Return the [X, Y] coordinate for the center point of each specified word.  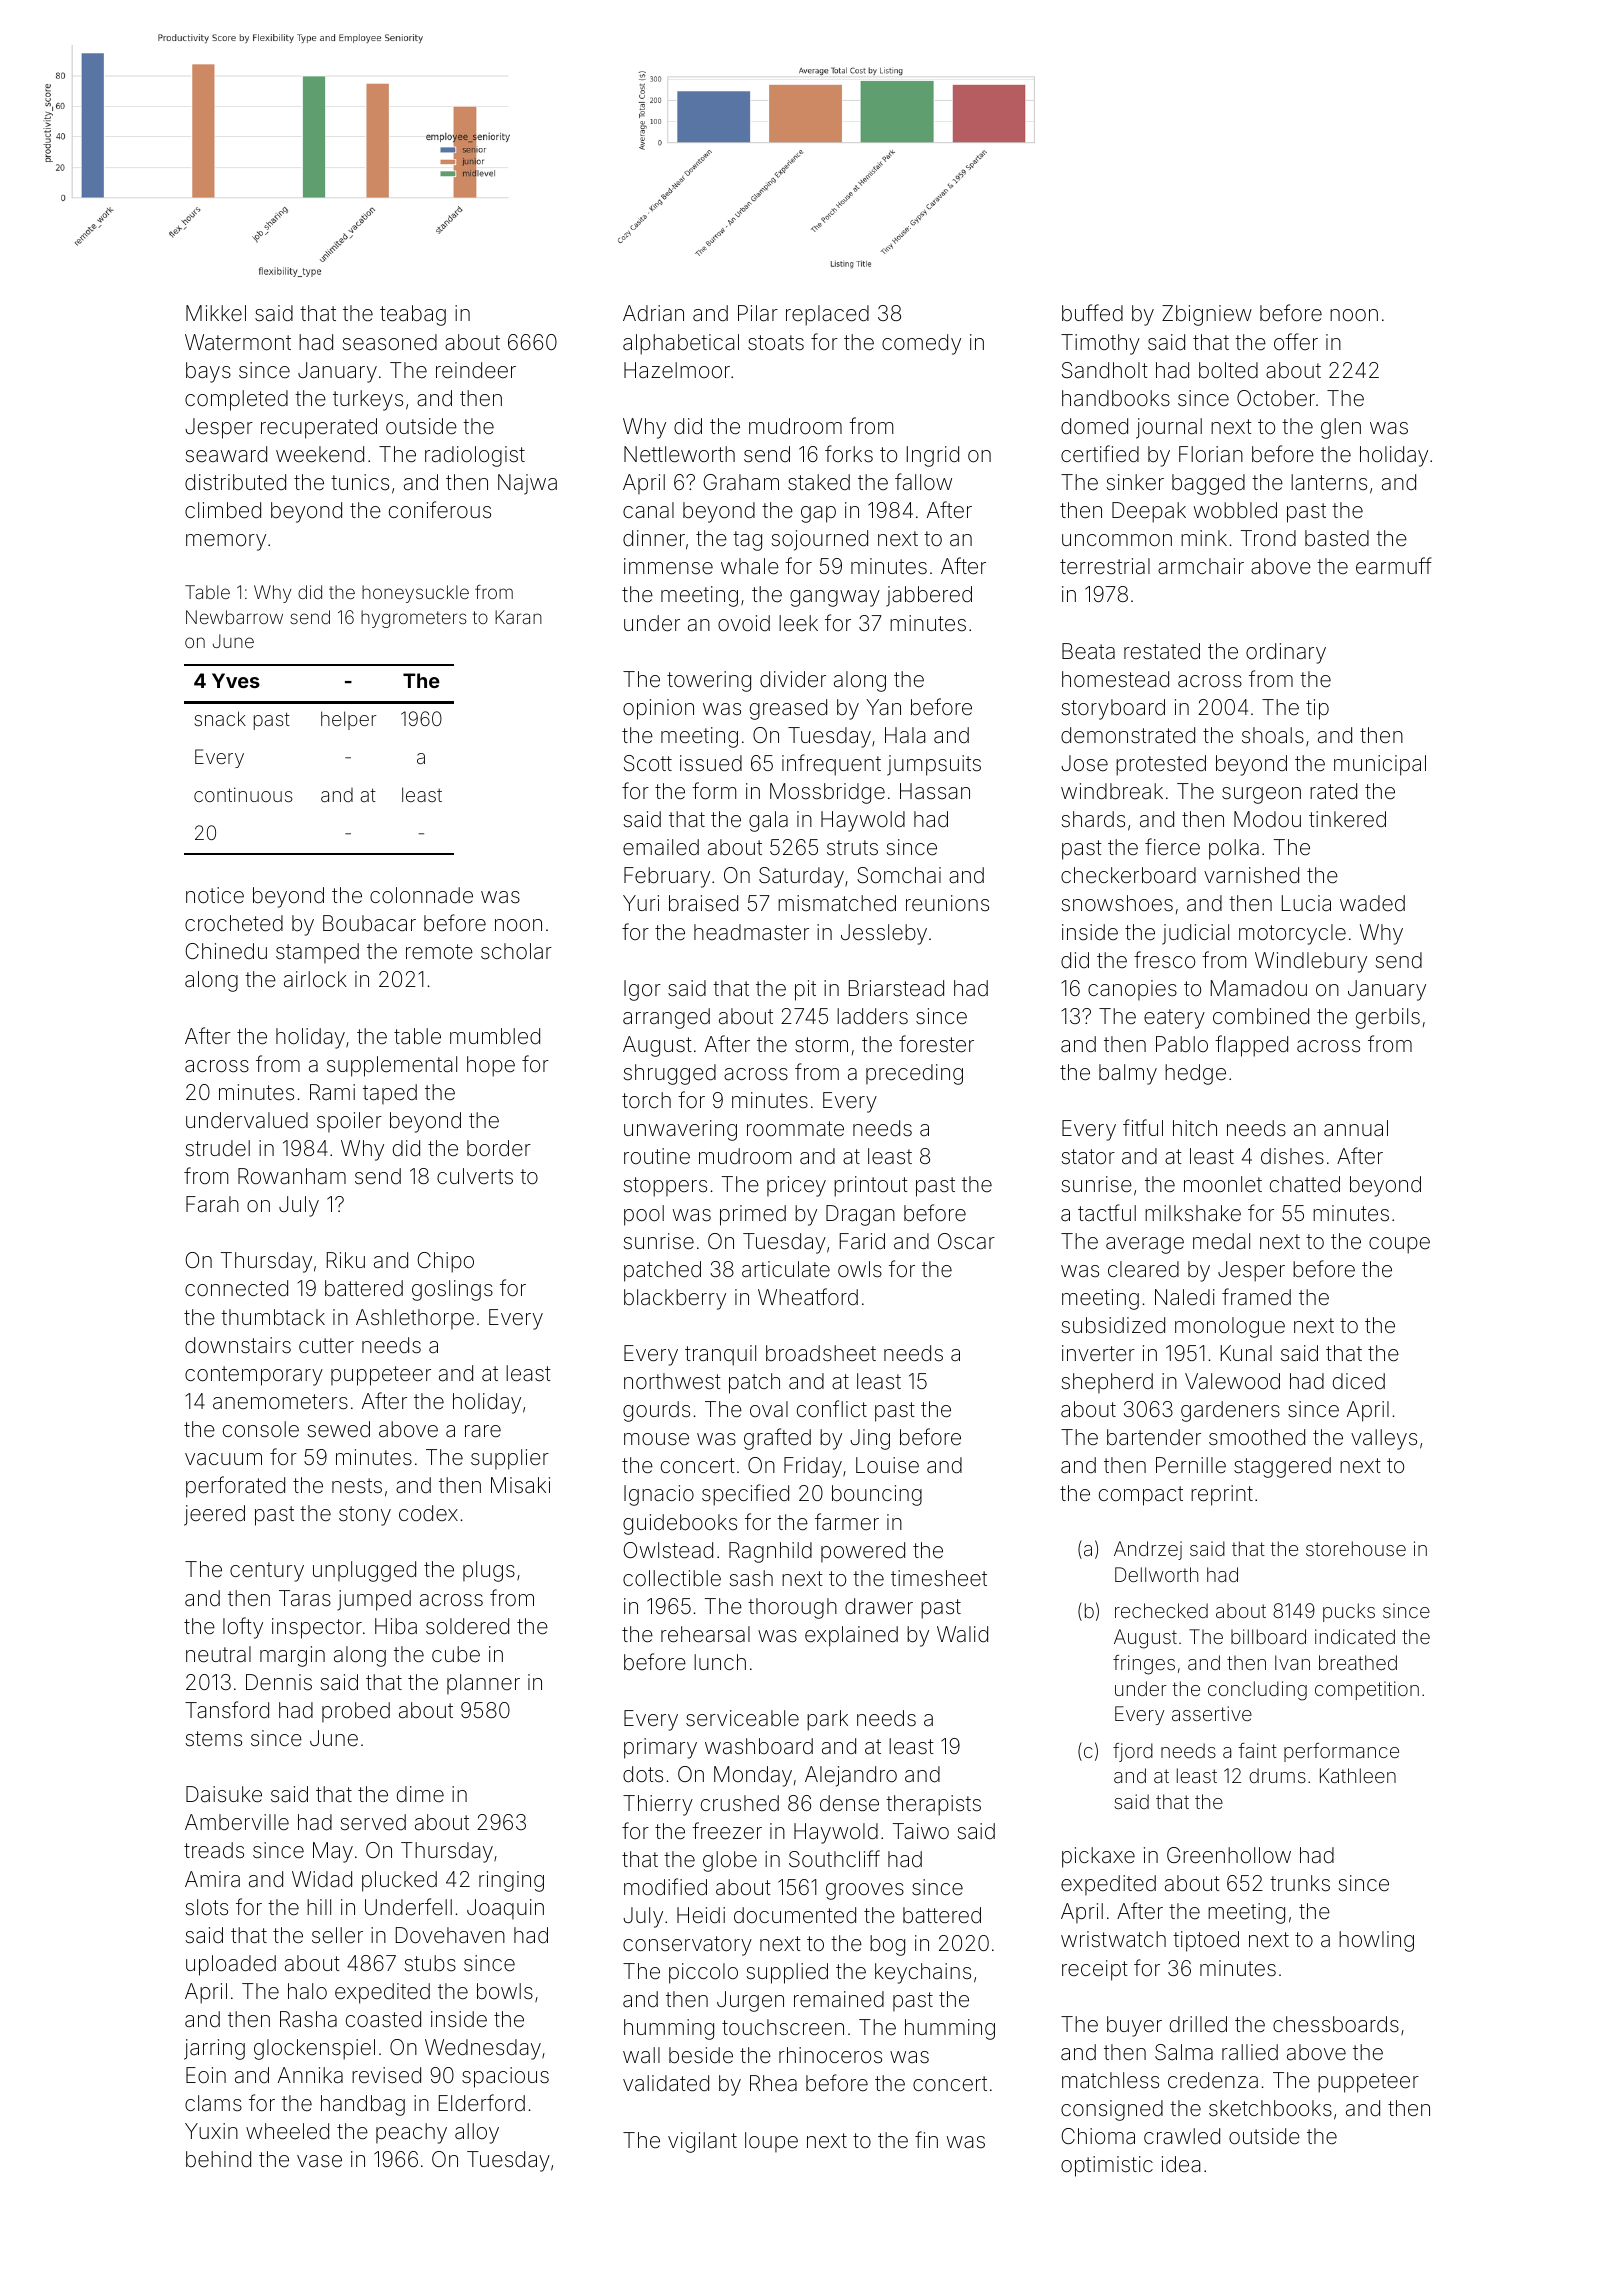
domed [1094, 426]
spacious [505, 2077]
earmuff [1393, 566]
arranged [666, 1018]
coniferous [440, 510]
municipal [1380, 765]
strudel [218, 1148]
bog [887, 1945]
